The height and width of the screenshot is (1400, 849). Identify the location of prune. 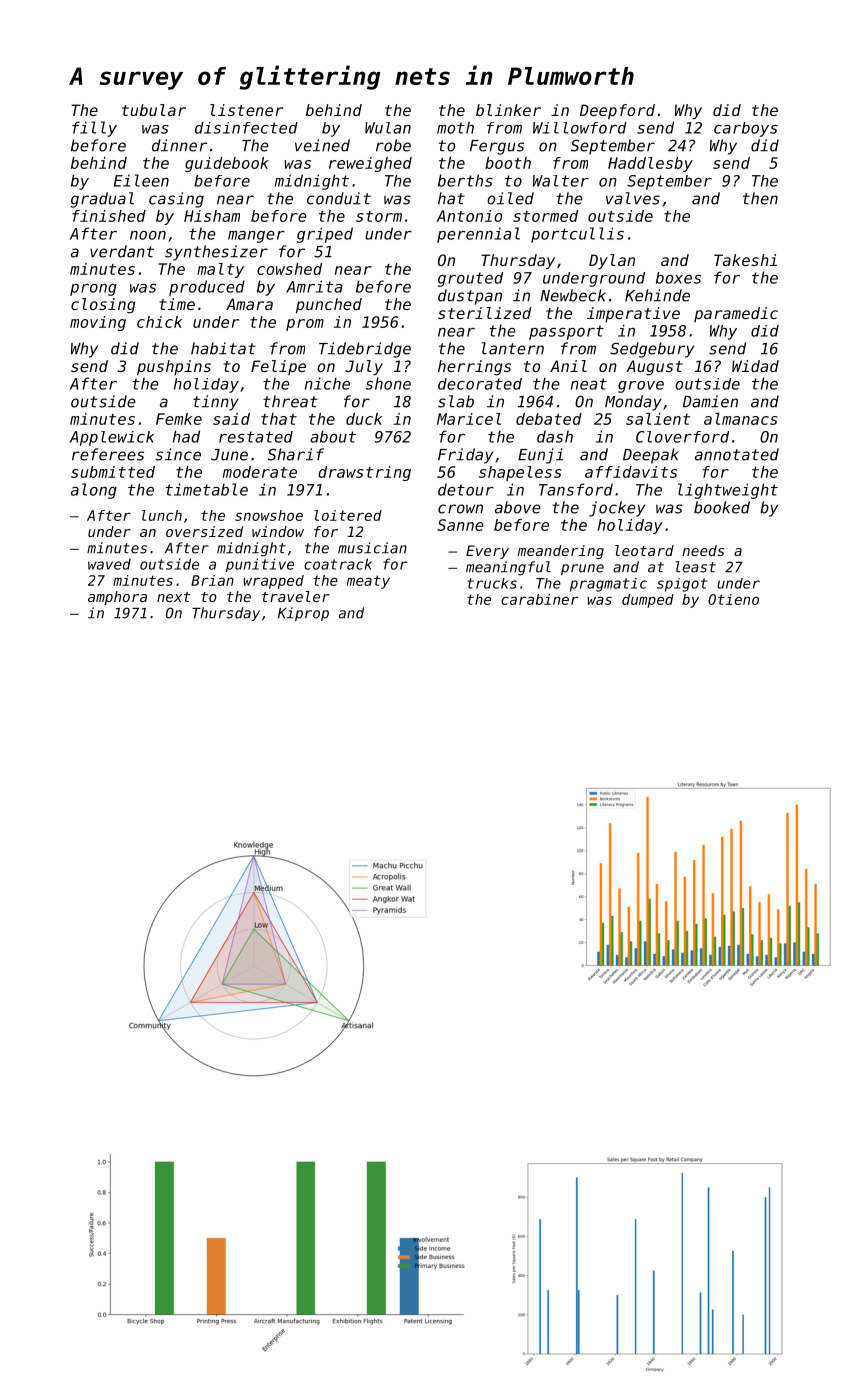
(582, 569).
